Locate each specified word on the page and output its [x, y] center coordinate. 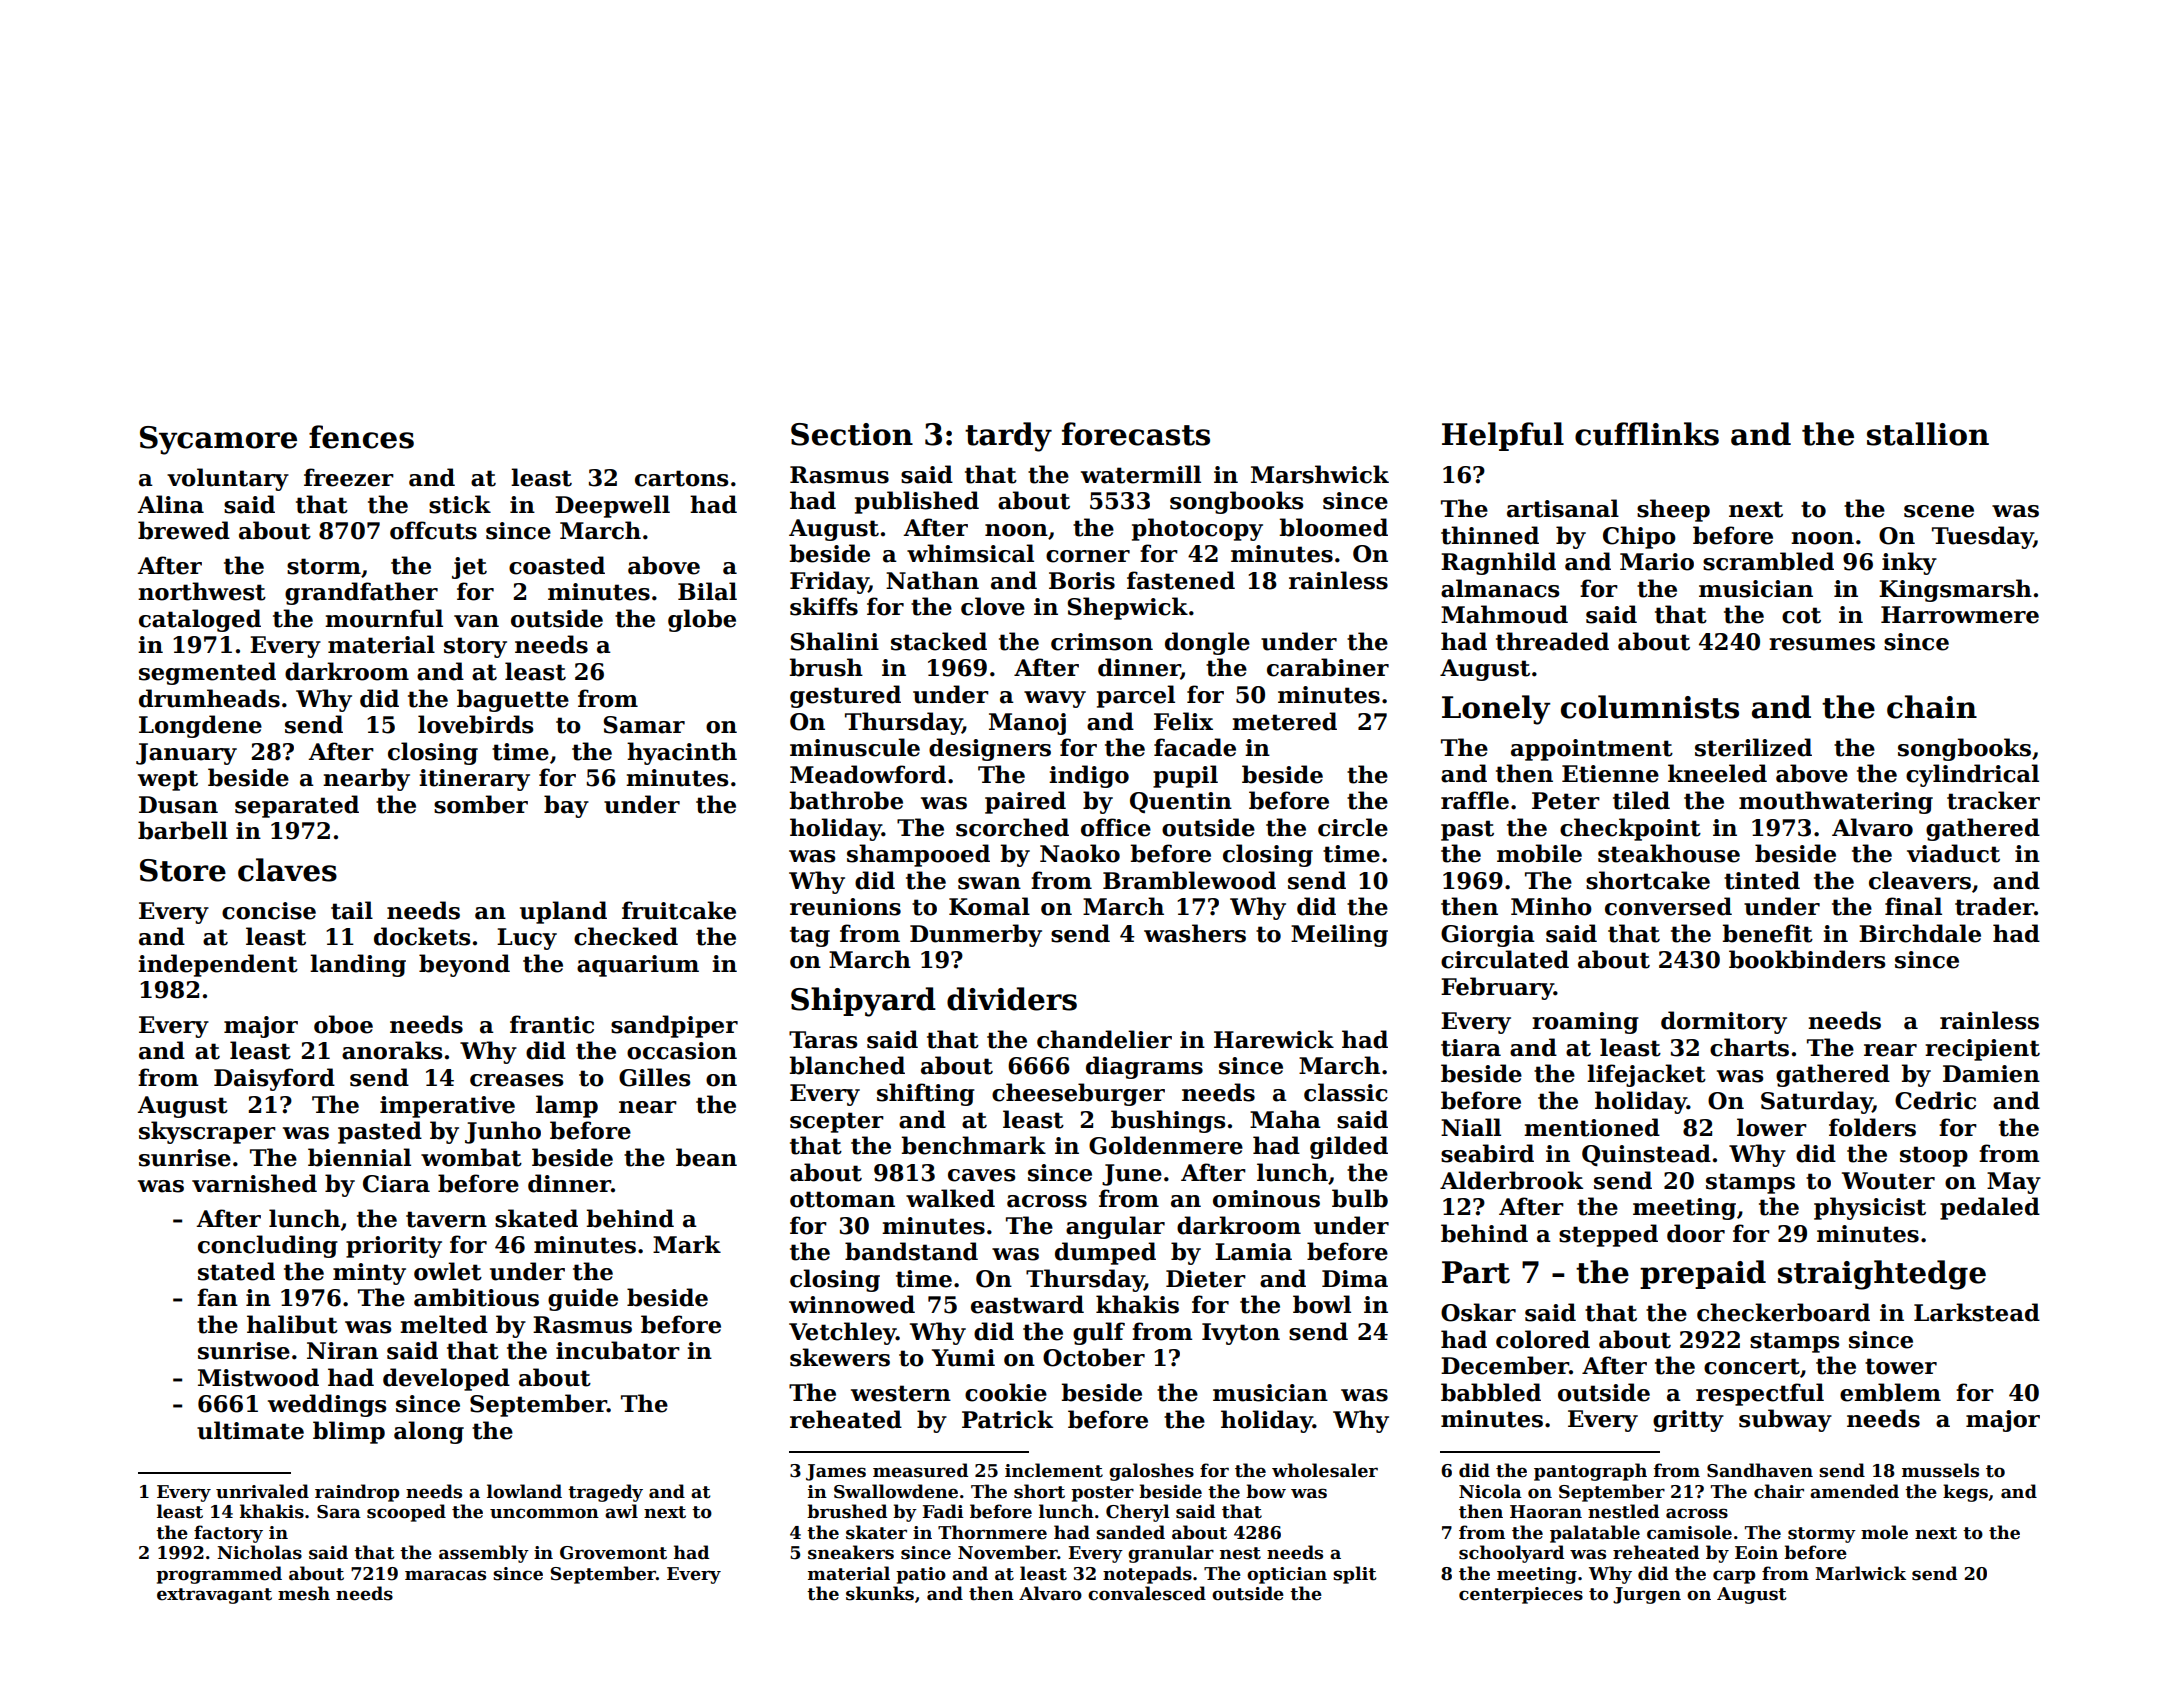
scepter [837, 1122]
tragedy [605, 1493]
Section [852, 434]
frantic [552, 1024]
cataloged [200, 620]
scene [1939, 511]
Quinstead [1646, 1155]
